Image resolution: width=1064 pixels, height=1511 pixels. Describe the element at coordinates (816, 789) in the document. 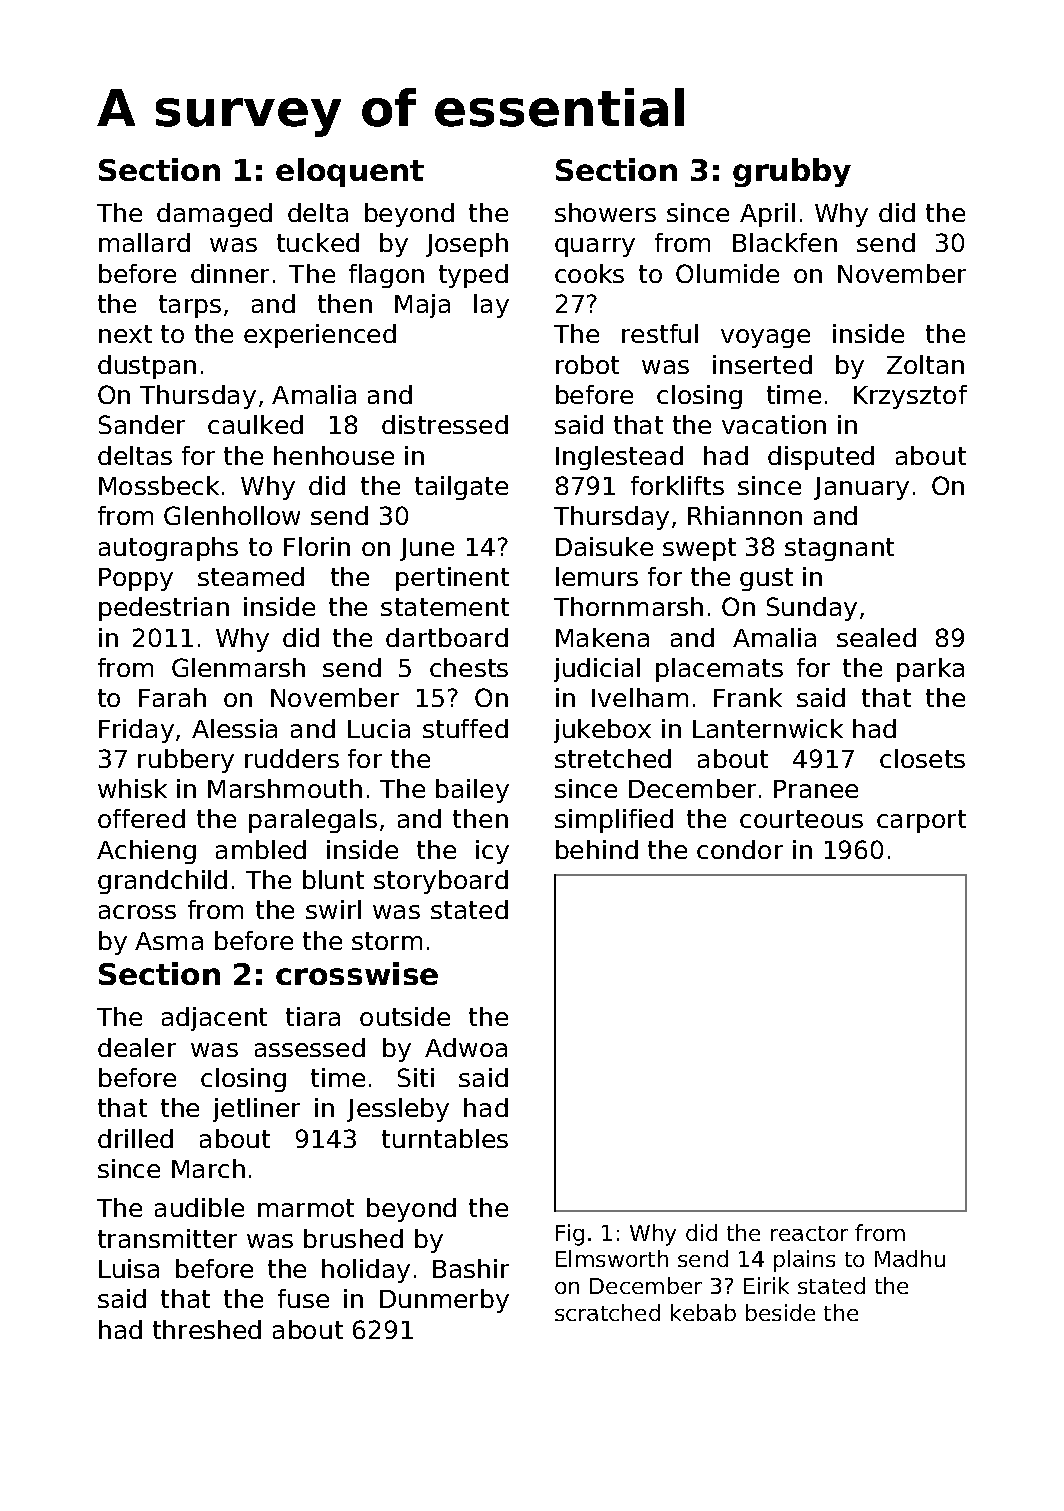

I see `Pranee` at that location.
